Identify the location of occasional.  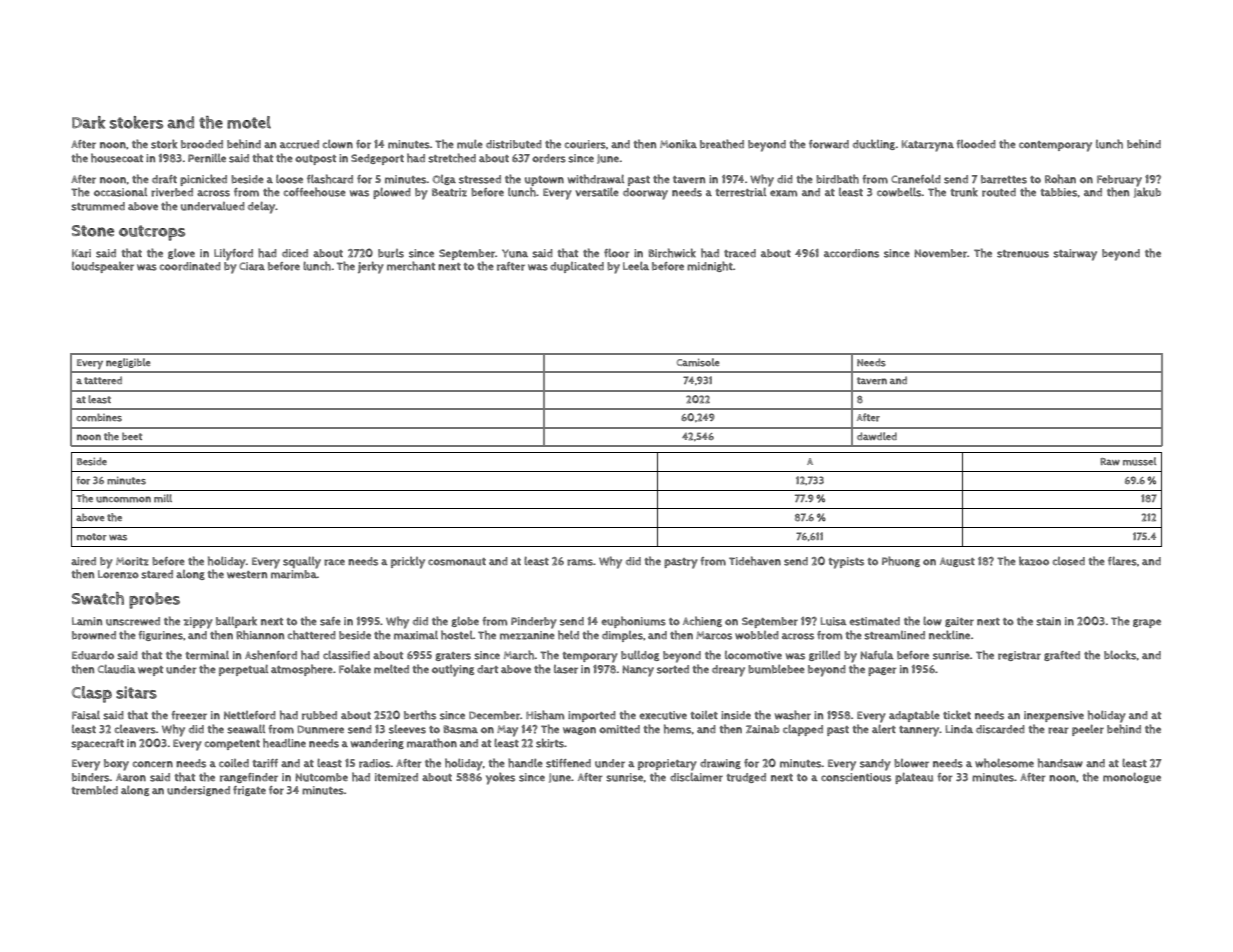
(120, 192).
